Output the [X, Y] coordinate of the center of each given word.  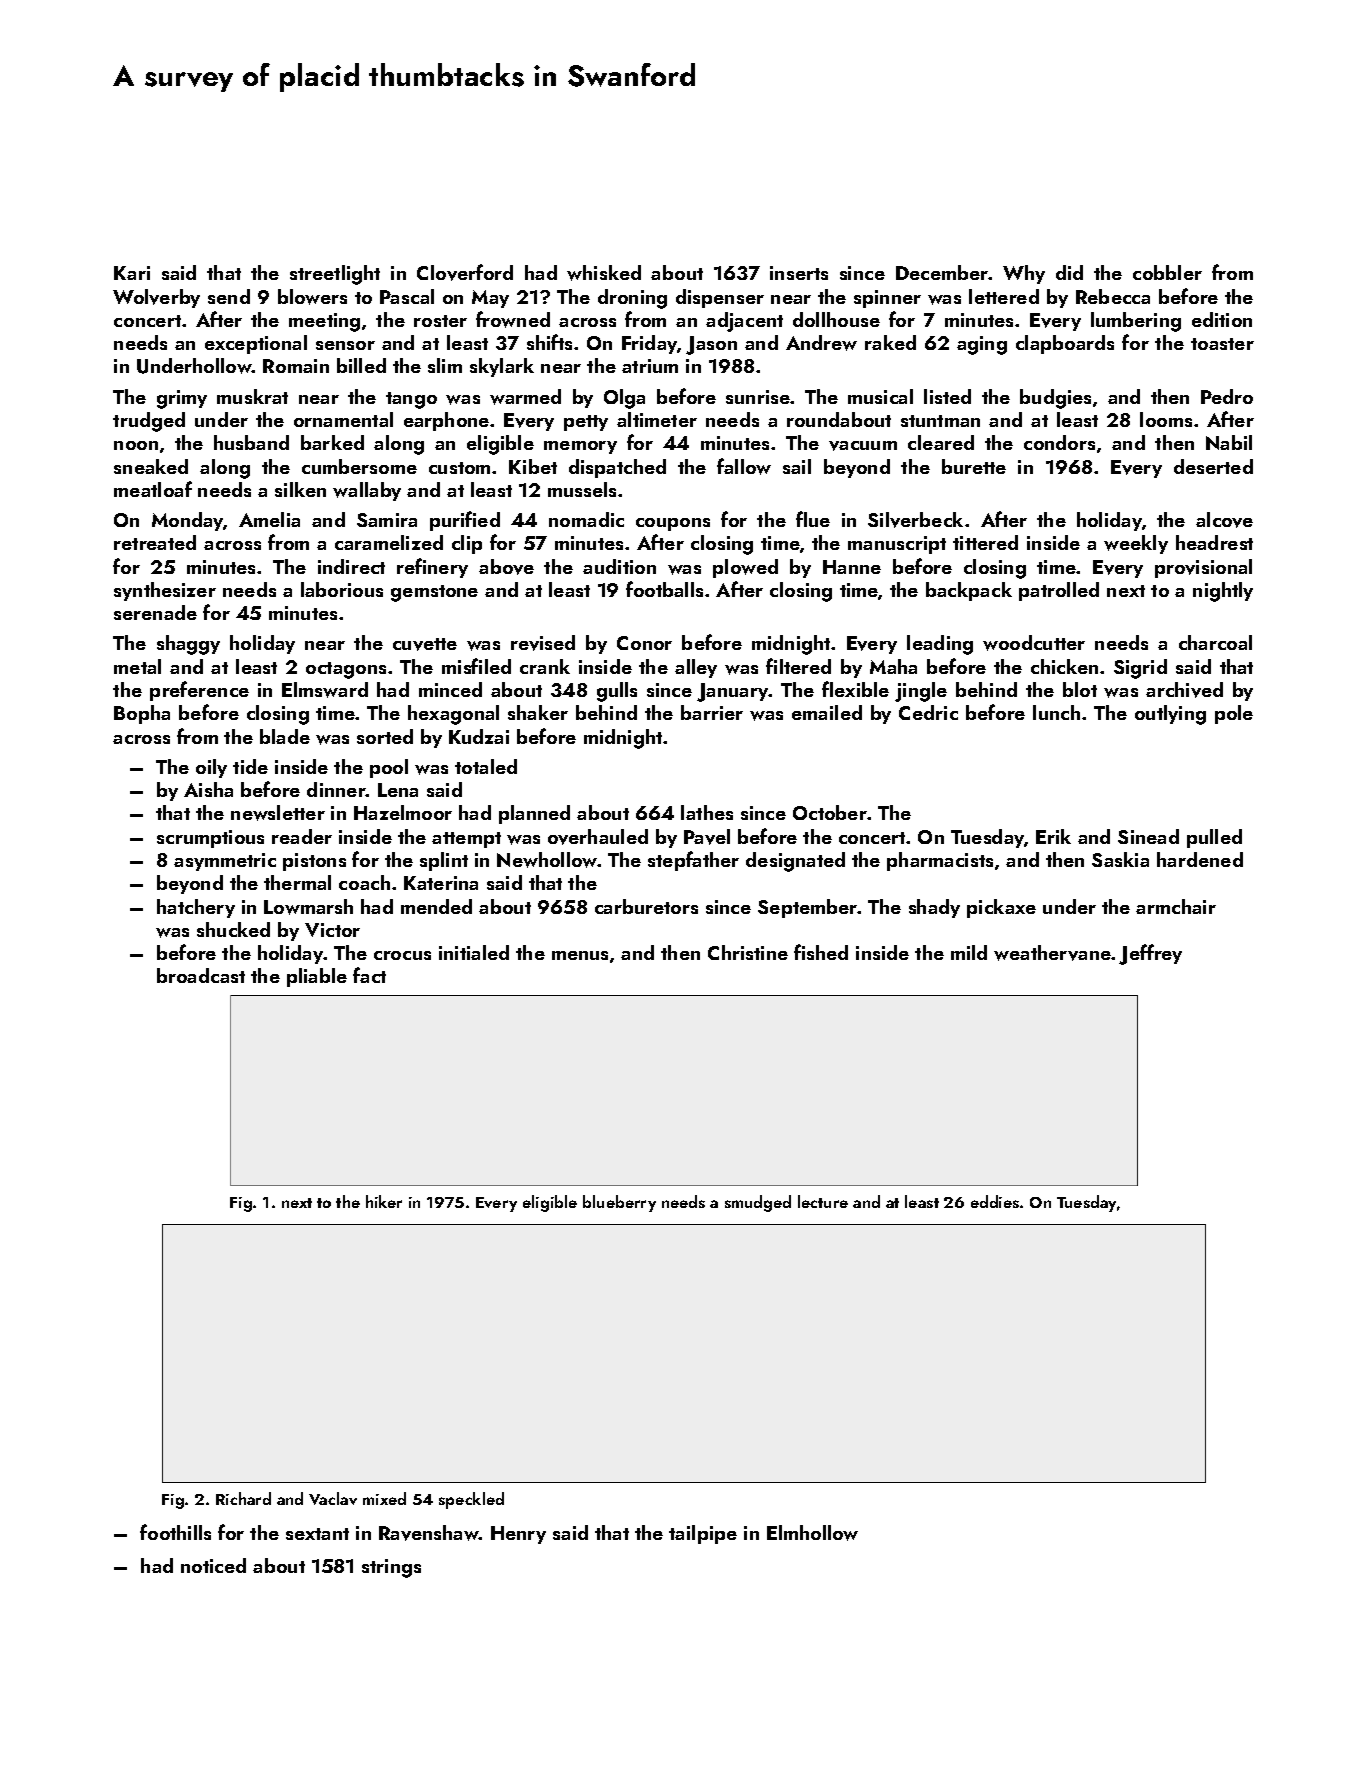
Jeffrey [1150, 954]
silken [300, 489]
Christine [748, 952]
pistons [314, 862]
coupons [673, 524]
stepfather [693, 861]
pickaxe [1001, 908]
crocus [402, 955]
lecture [823, 1201]
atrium [650, 366]
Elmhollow [812, 1533]
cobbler [1167, 272]
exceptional [256, 344]
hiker [384, 1201]
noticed [213, 1565]
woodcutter [1034, 643]
